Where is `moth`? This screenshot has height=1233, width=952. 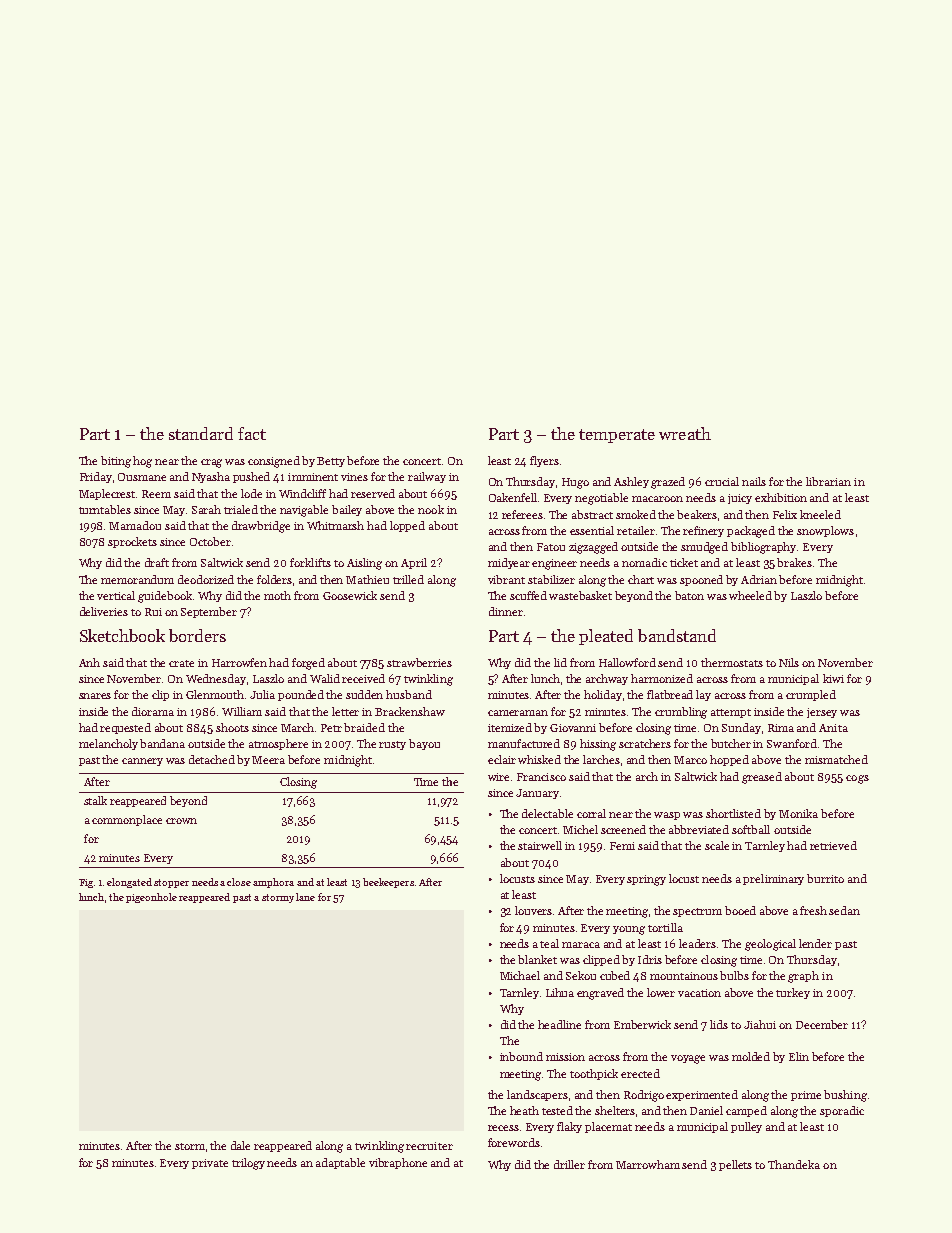 moth is located at coordinates (277, 595).
